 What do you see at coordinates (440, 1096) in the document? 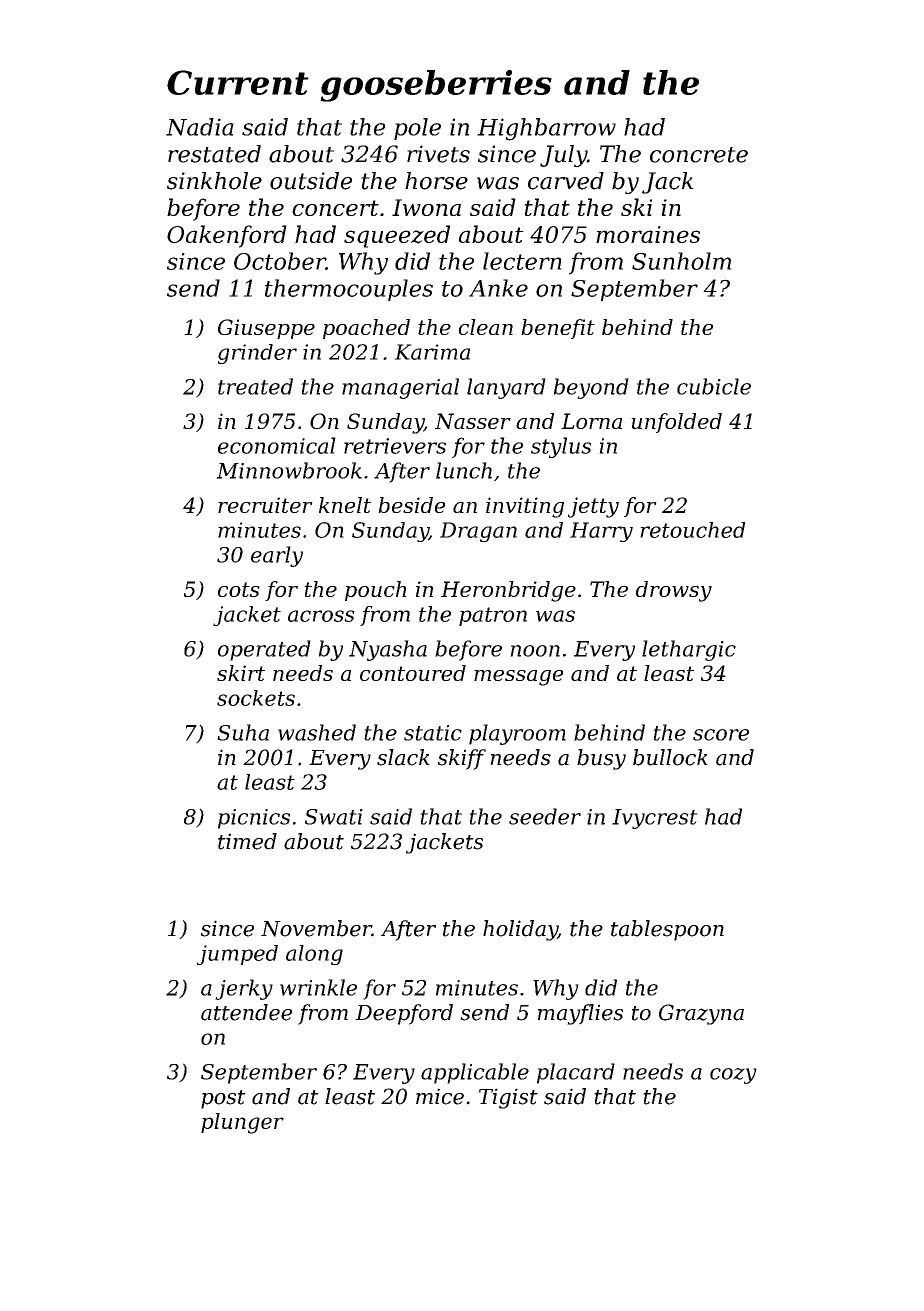
I see `mice` at bounding box center [440, 1096].
